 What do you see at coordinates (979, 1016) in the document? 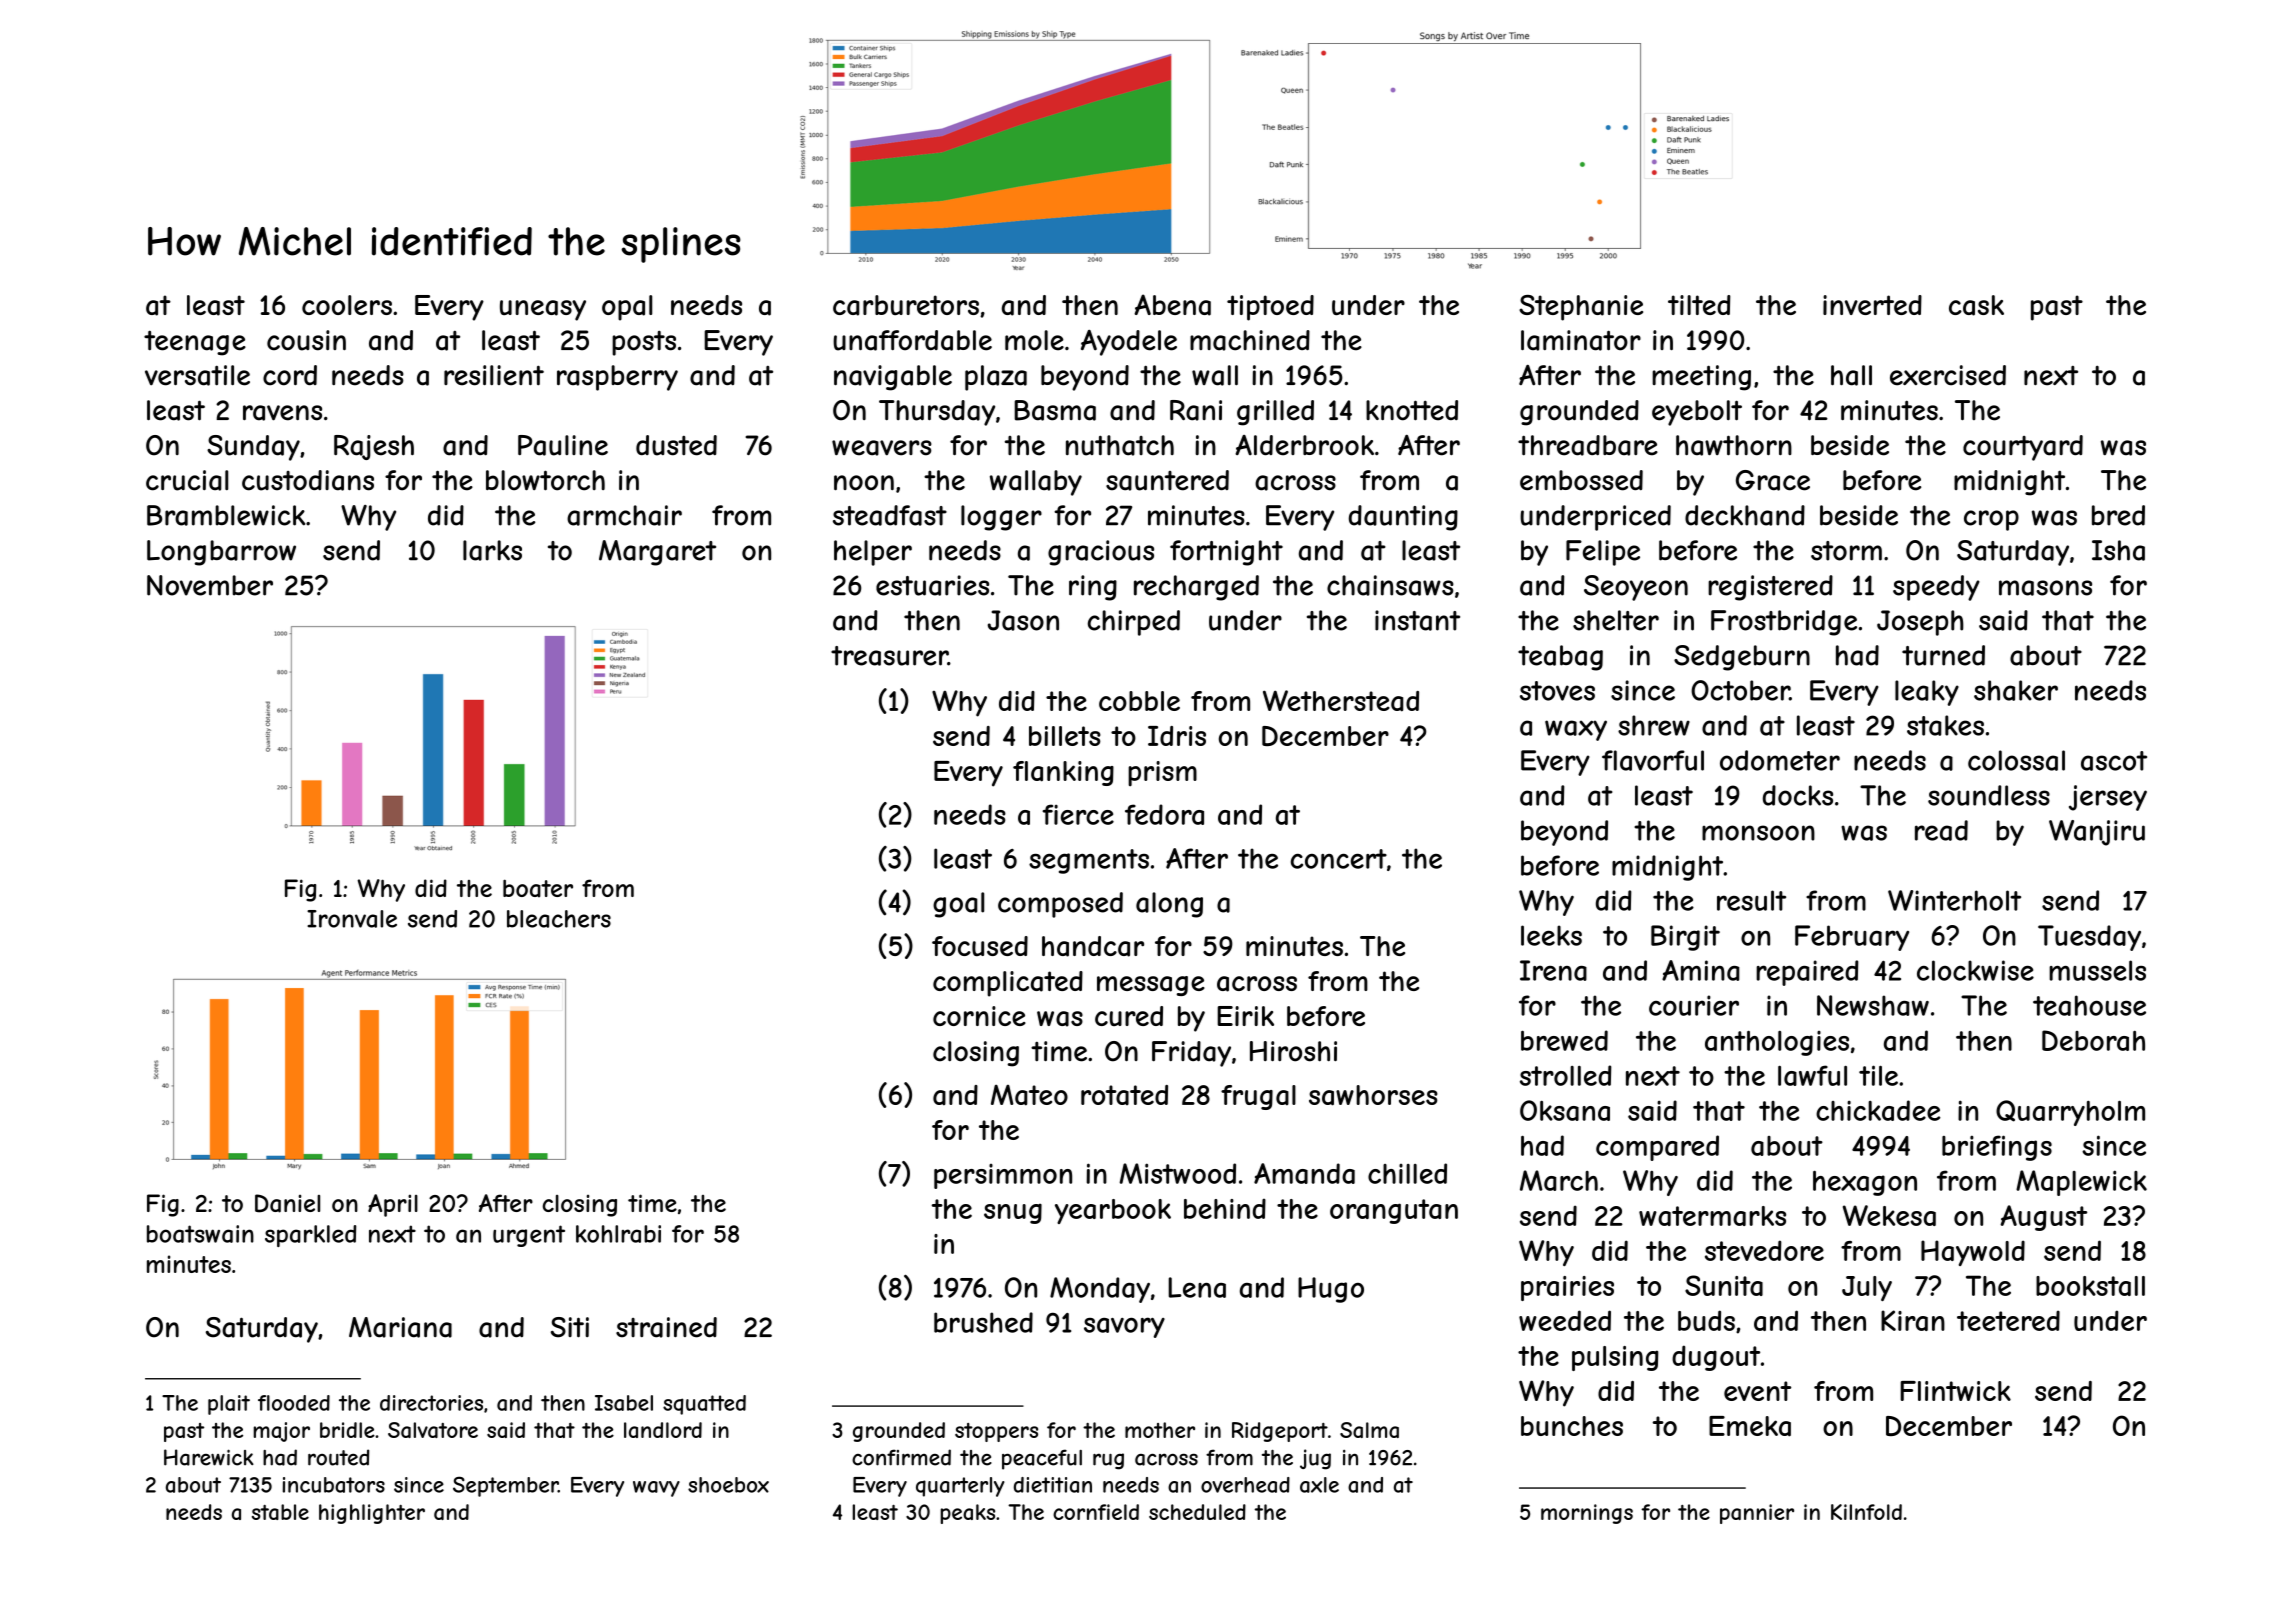
I see `cornice` at bounding box center [979, 1016].
